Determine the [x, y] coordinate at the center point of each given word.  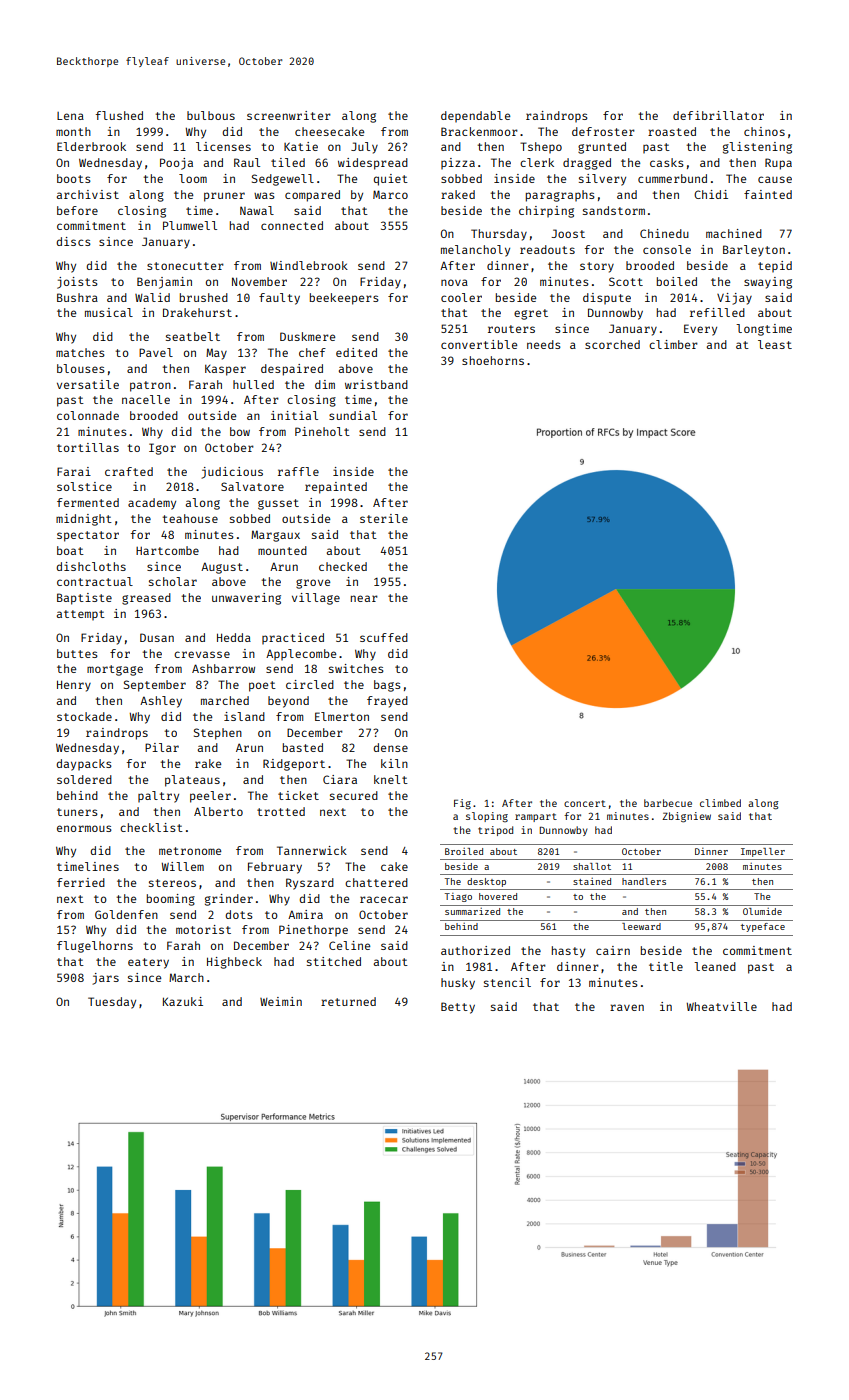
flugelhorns [95, 947]
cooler [461, 297]
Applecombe [301, 654]
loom [193, 178]
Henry [74, 686]
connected [292, 225]
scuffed [384, 637]
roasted [672, 131]
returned [348, 1001]
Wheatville [721, 1006]
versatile [88, 384]
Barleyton [754, 251]
